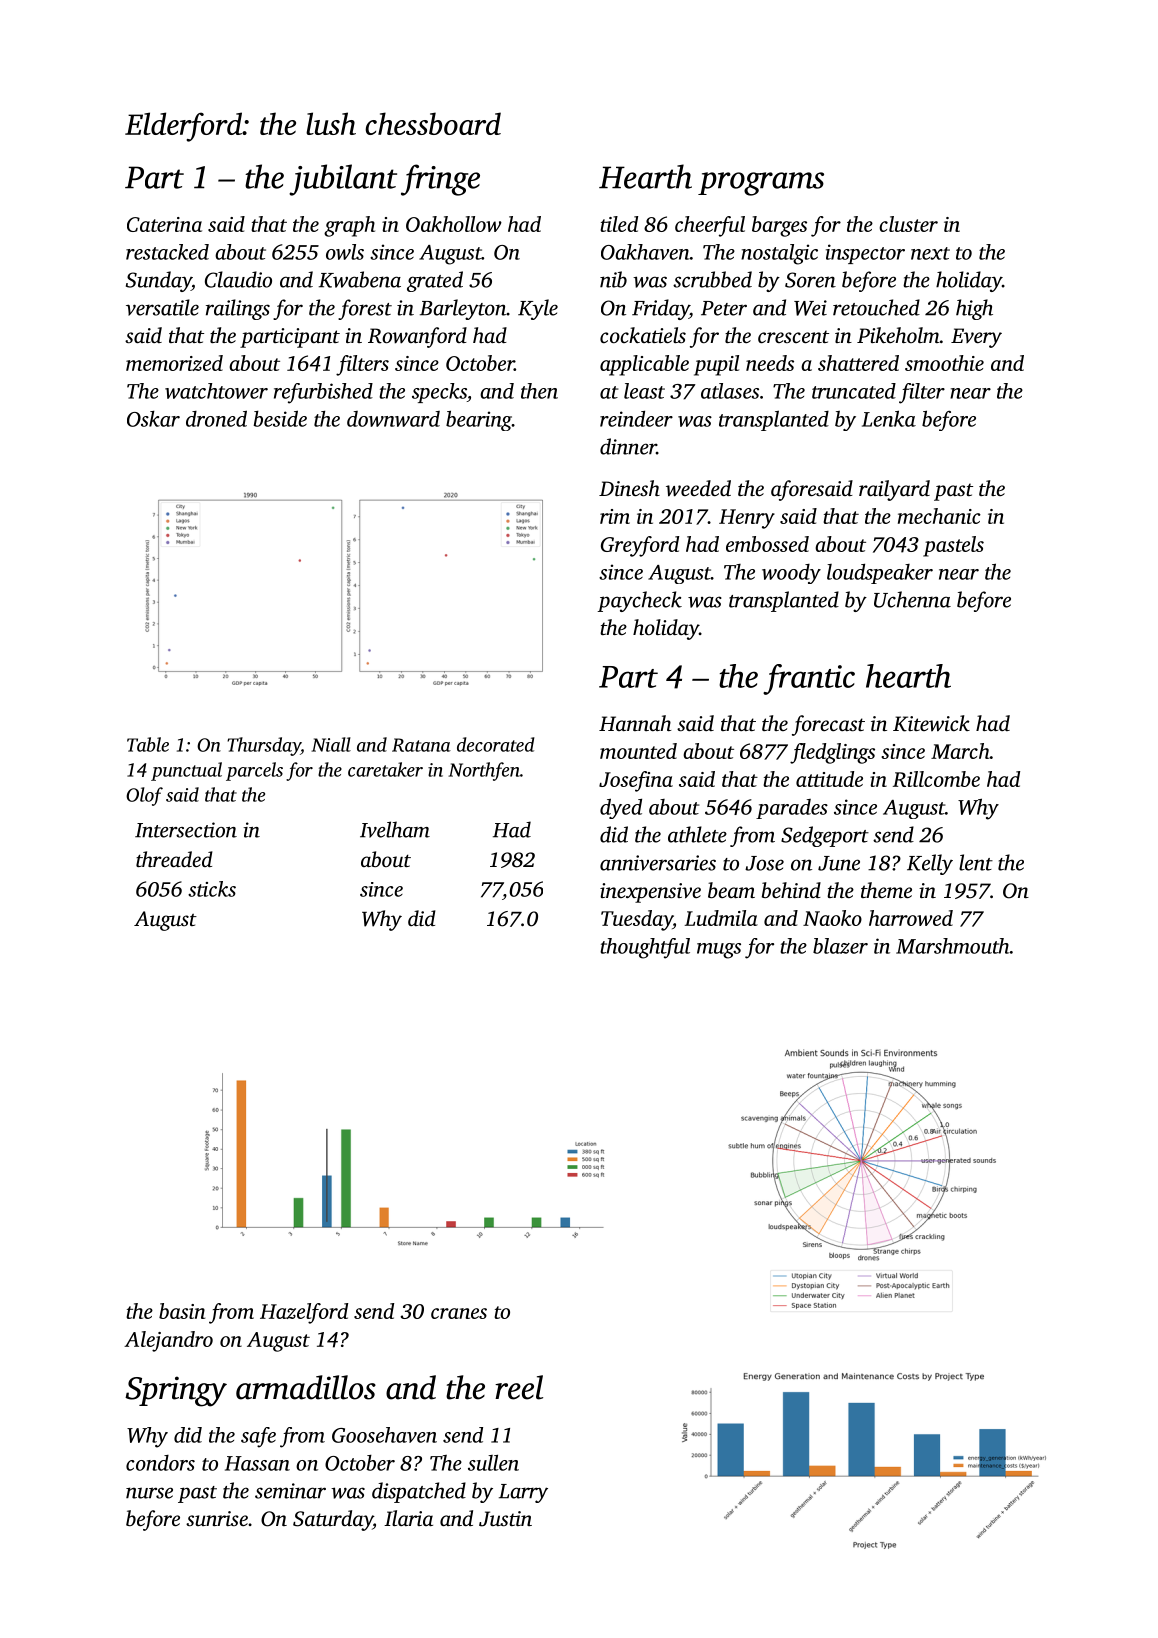 This document has width=1158, height=1638. Describe the element at coordinates (496, 744) in the document. I see `decorated` at that location.
